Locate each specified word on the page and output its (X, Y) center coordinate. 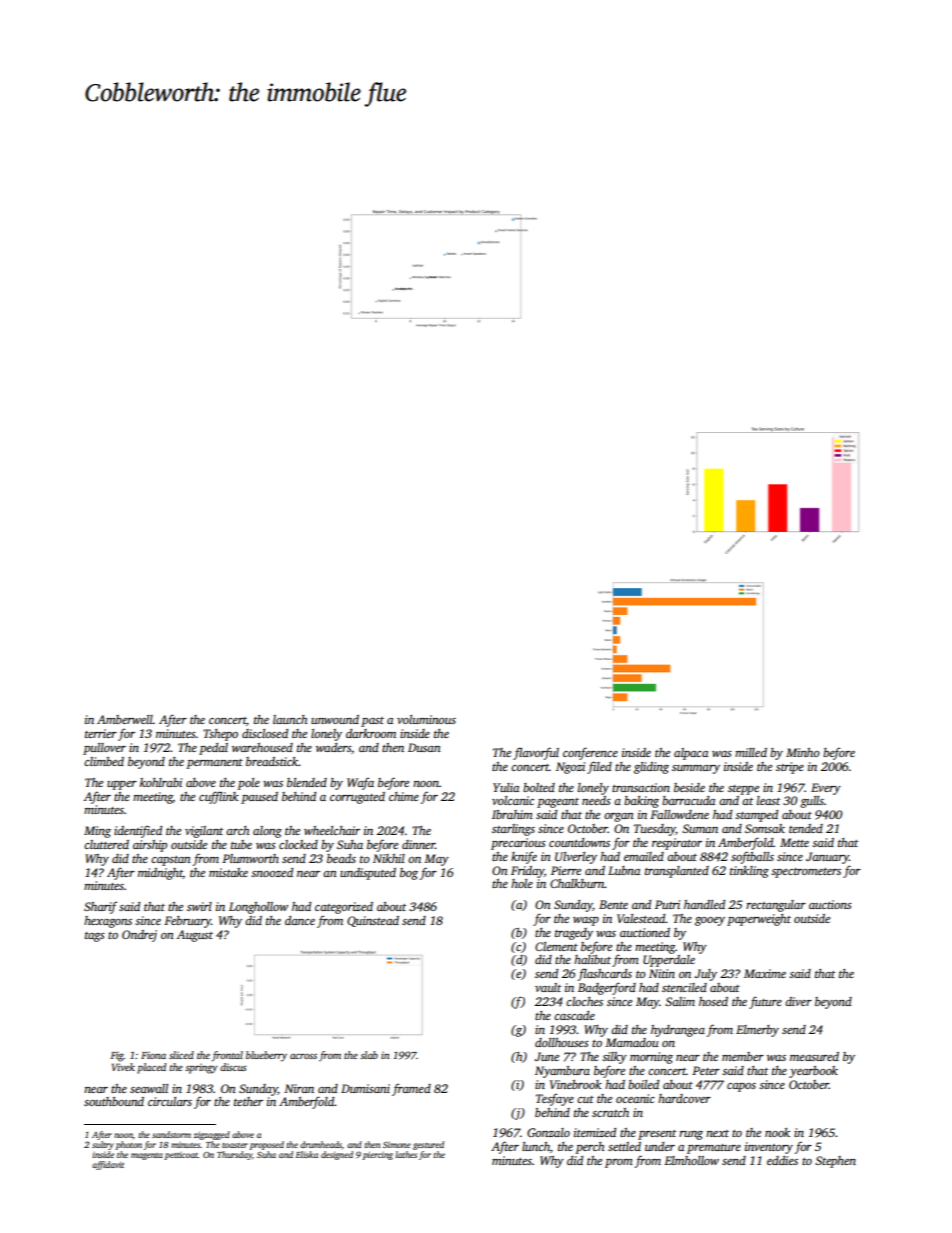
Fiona (153, 1055)
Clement (556, 946)
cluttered (106, 844)
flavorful (536, 753)
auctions (830, 904)
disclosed (265, 733)
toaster (235, 1145)
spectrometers (806, 873)
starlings (513, 830)
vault (548, 987)
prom (619, 1163)
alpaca (691, 754)
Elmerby (757, 1031)
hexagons (108, 922)
